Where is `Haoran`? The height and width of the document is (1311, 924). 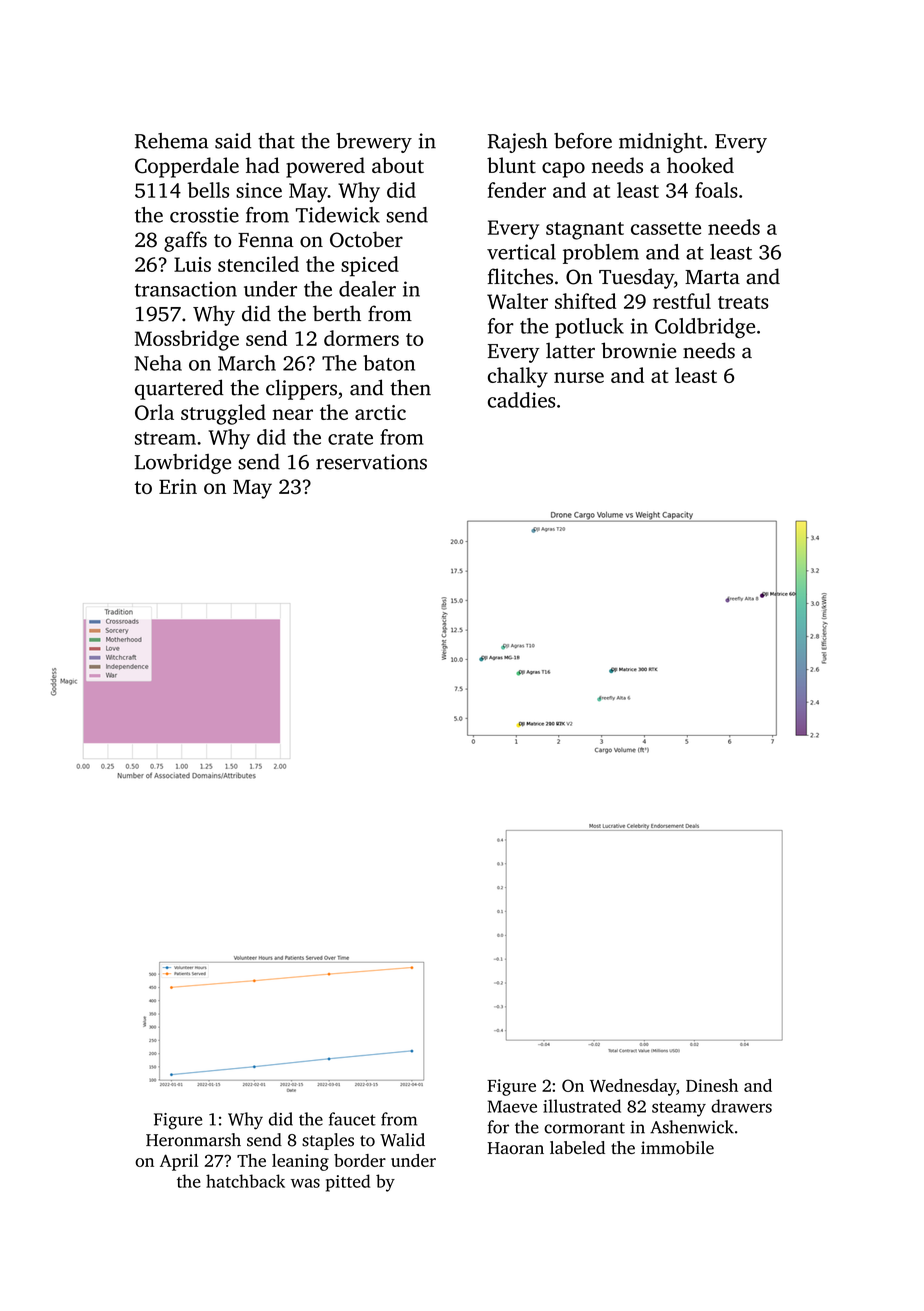 Haoran is located at coordinates (516, 1148).
